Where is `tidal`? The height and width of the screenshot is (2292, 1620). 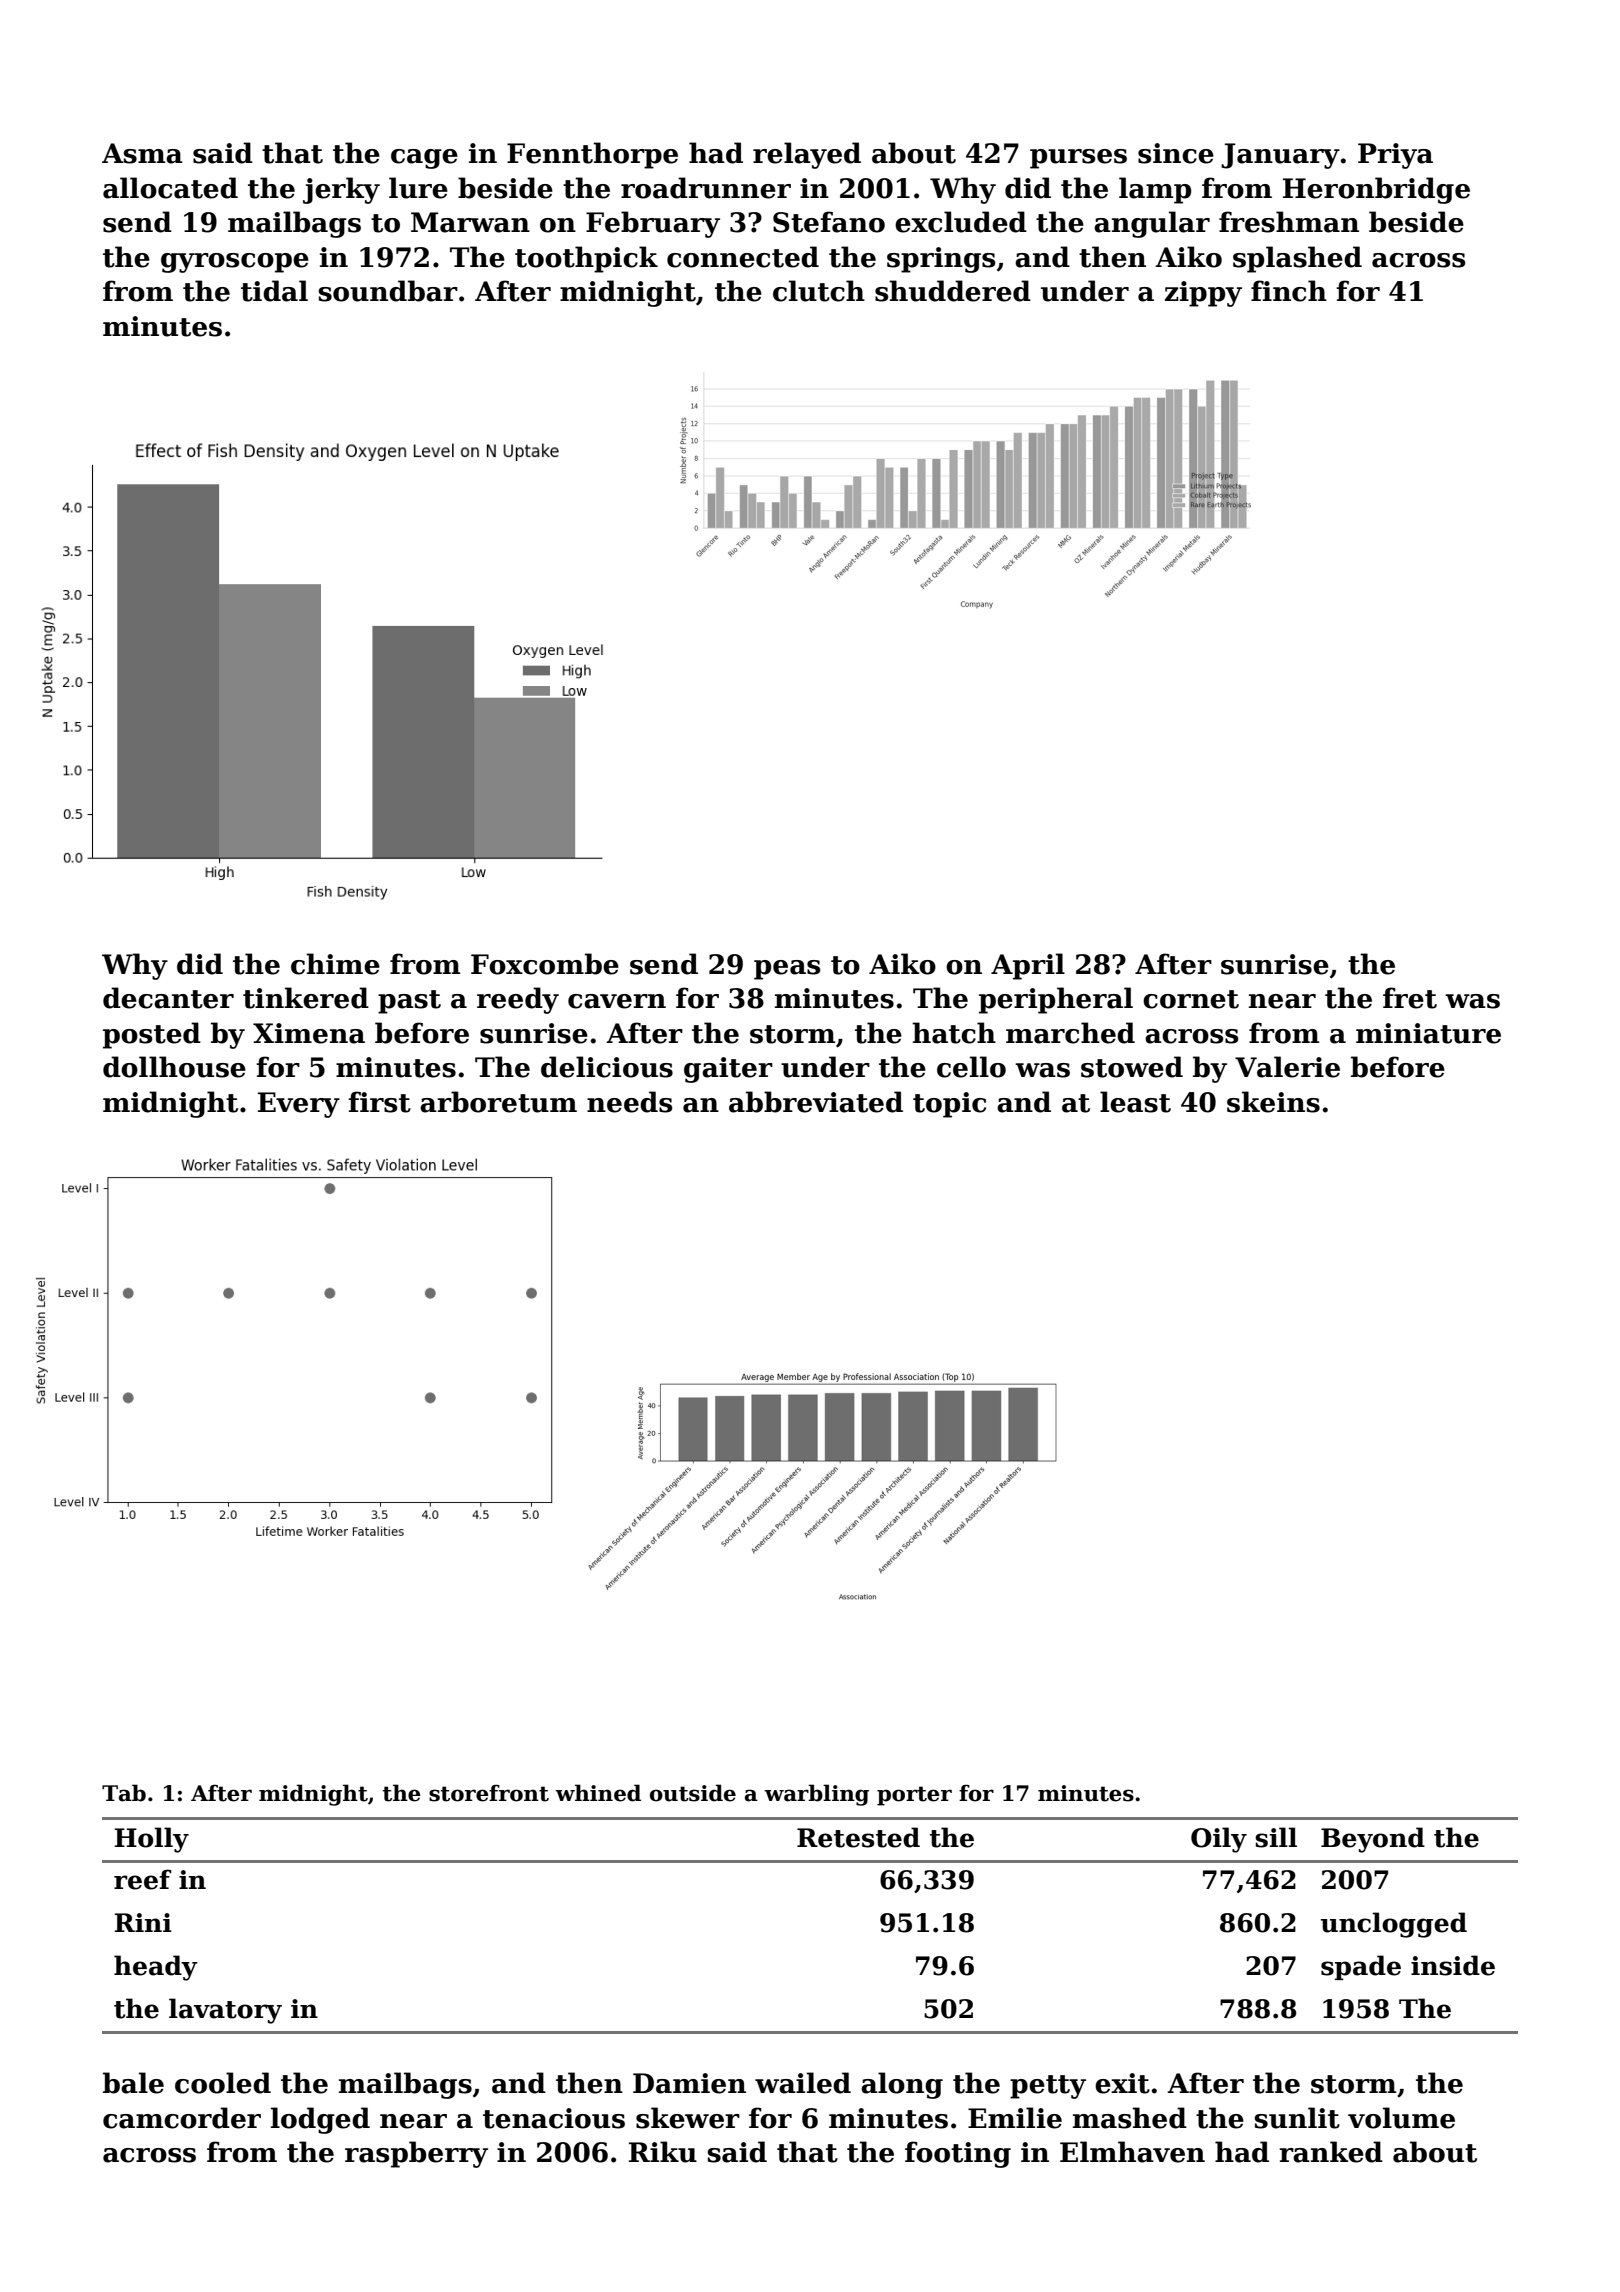
tidal is located at coordinates (274, 291).
